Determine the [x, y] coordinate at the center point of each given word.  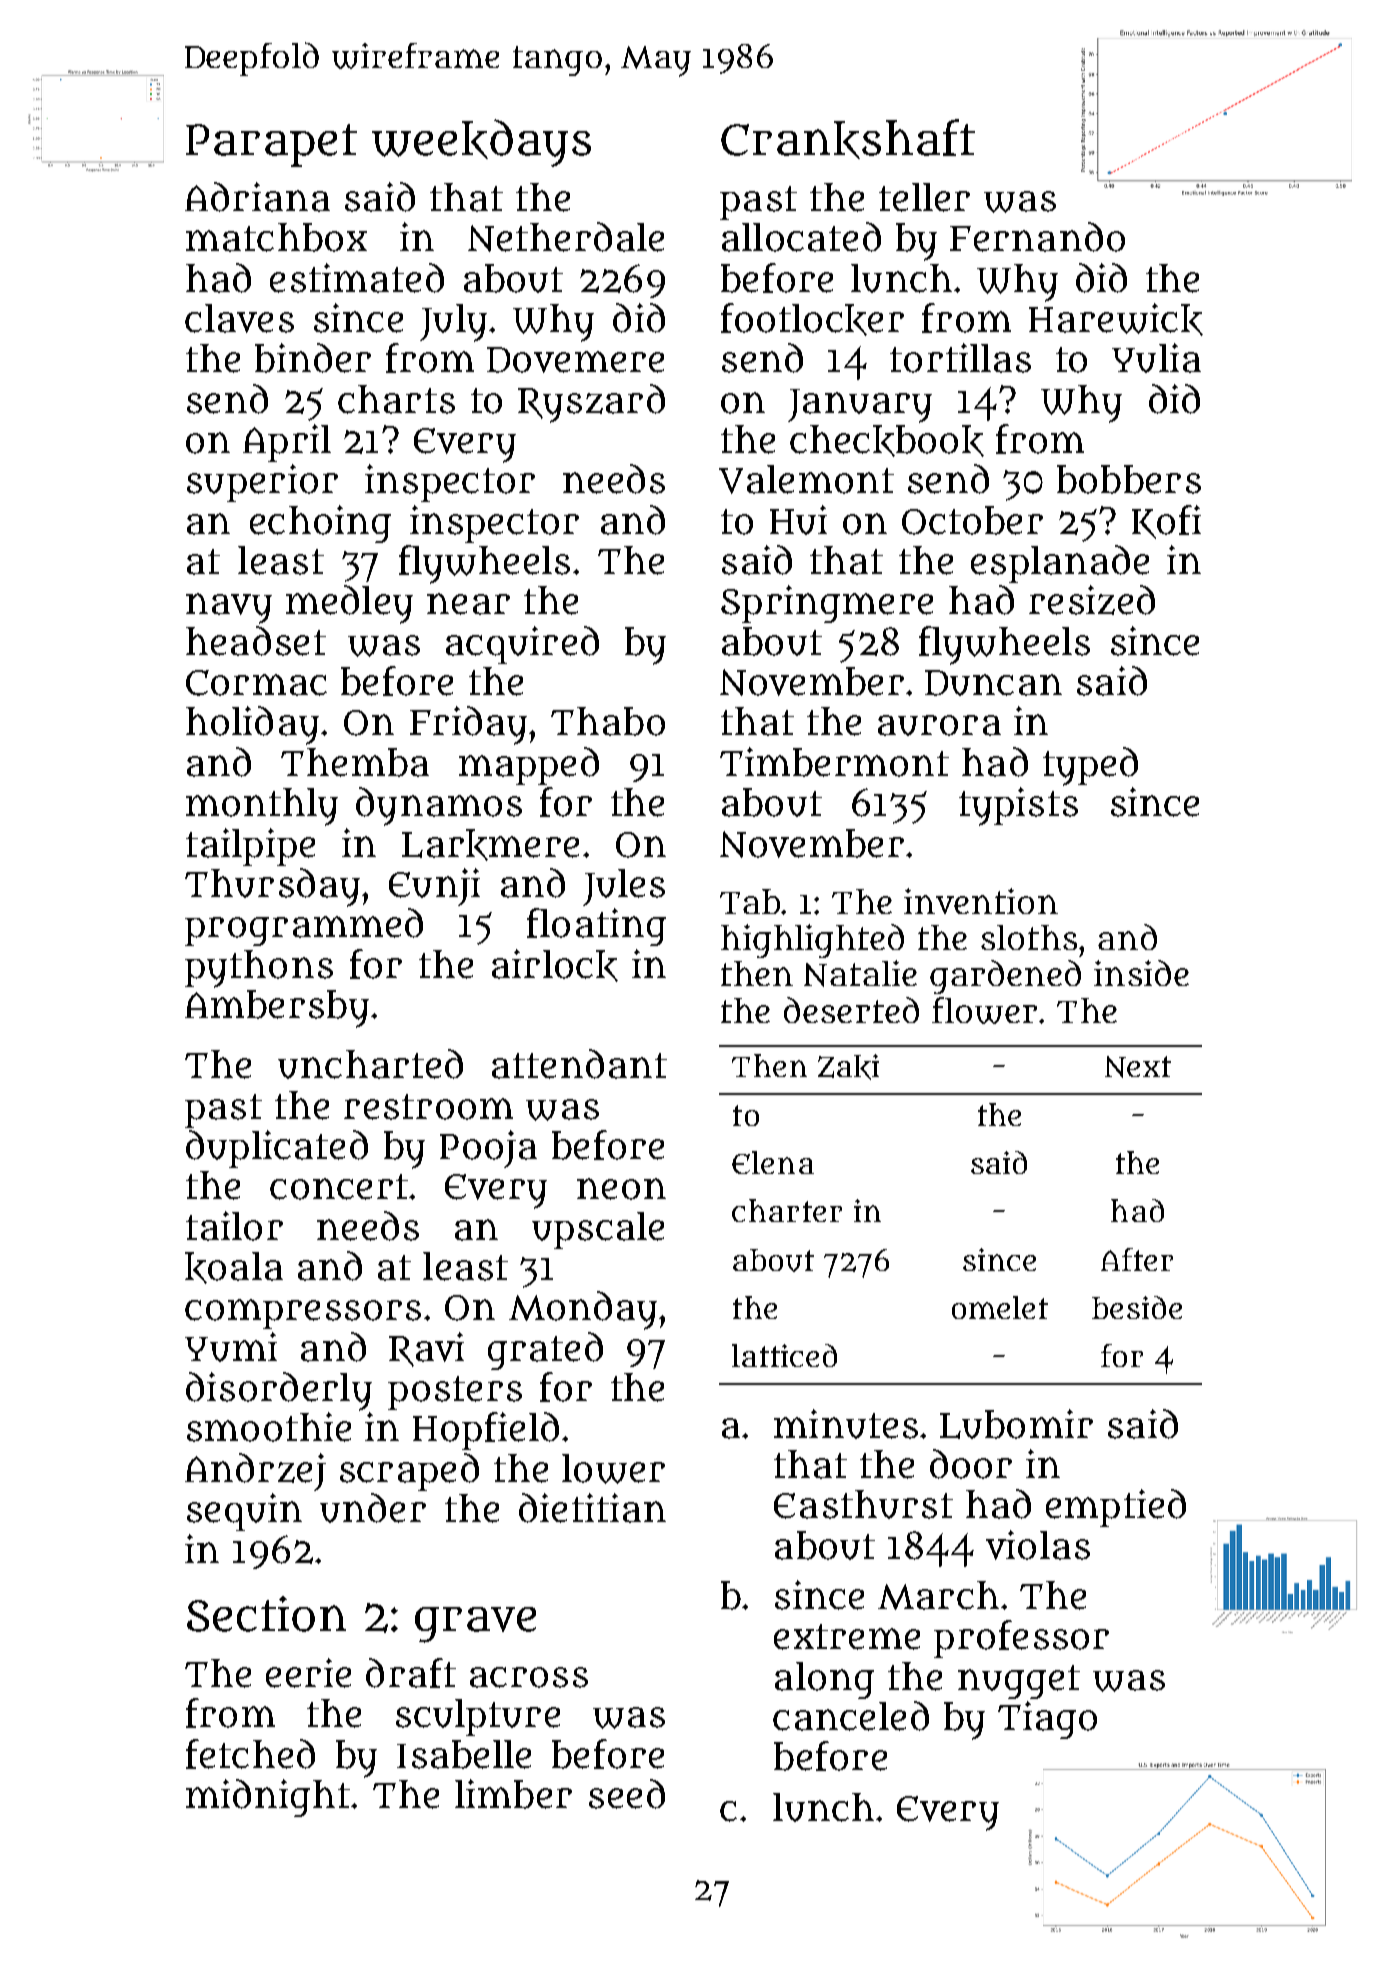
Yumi [231, 1347]
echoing [320, 524]
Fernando [1037, 237]
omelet [1000, 1307]
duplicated [277, 1149]
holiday [252, 725]
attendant [579, 1064]
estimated [357, 278]
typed [1090, 766]
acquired [522, 645]
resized [1092, 600]
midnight [268, 1798]
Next [1138, 1067]
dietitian [592, 1508]
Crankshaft [848, 139]
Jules [624, 887]
